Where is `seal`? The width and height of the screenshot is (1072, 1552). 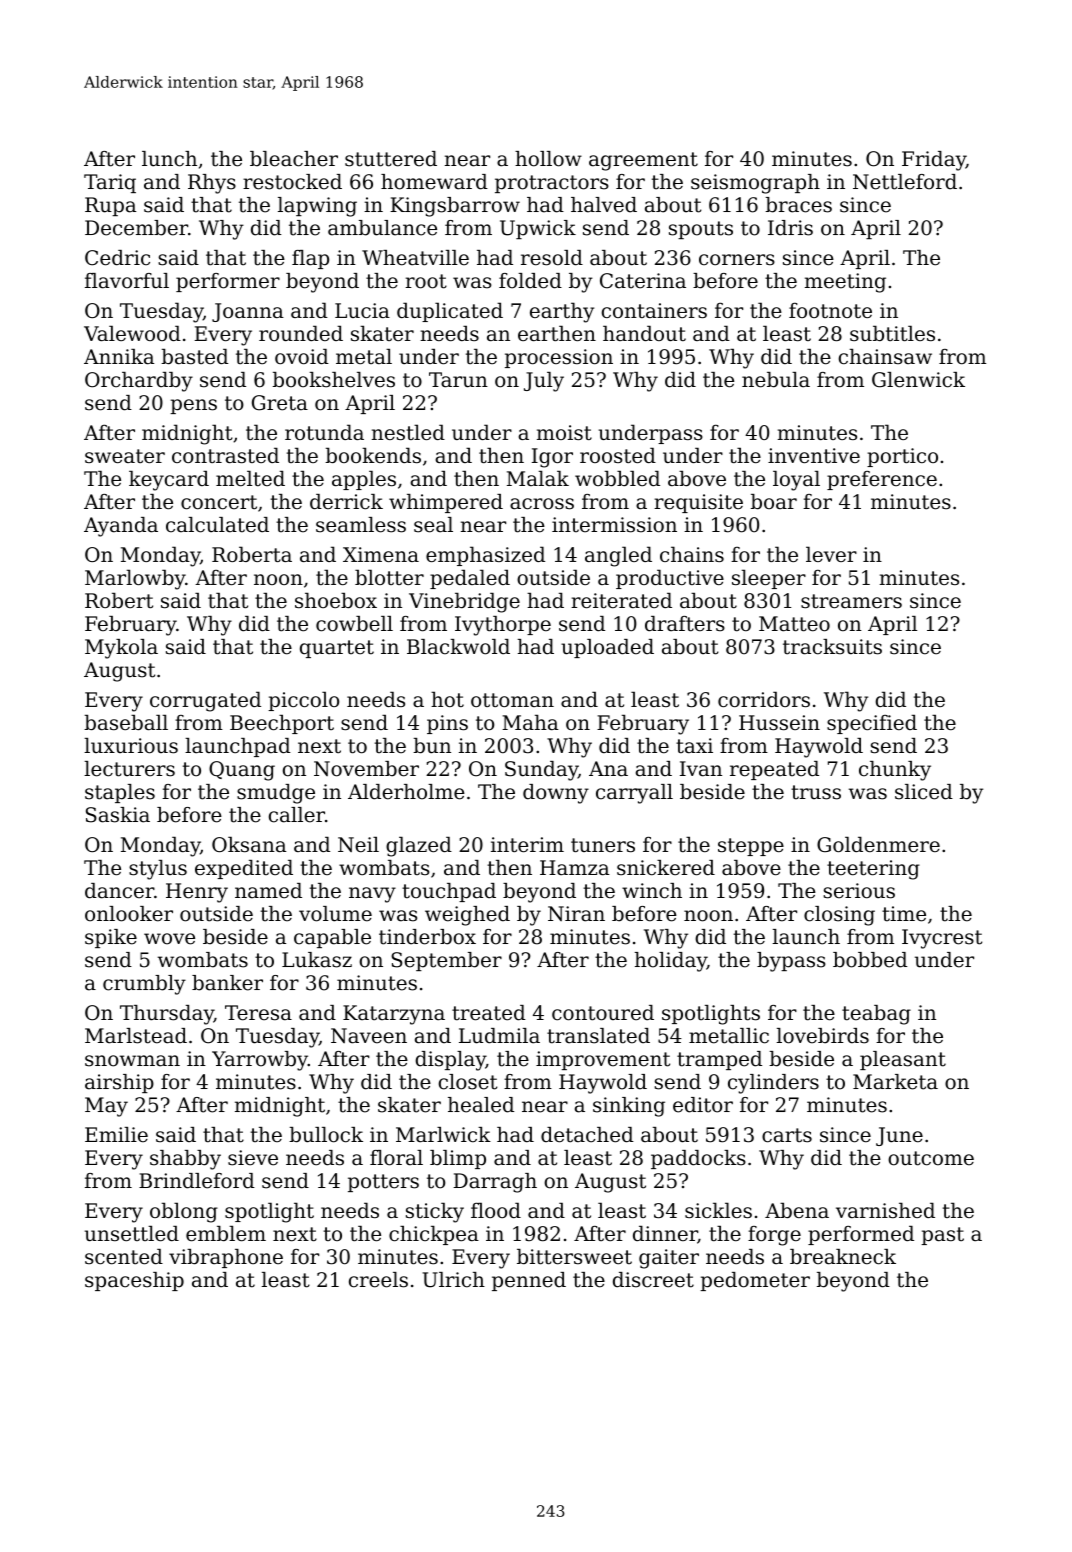 seal is located at coordinates (433, 525).
